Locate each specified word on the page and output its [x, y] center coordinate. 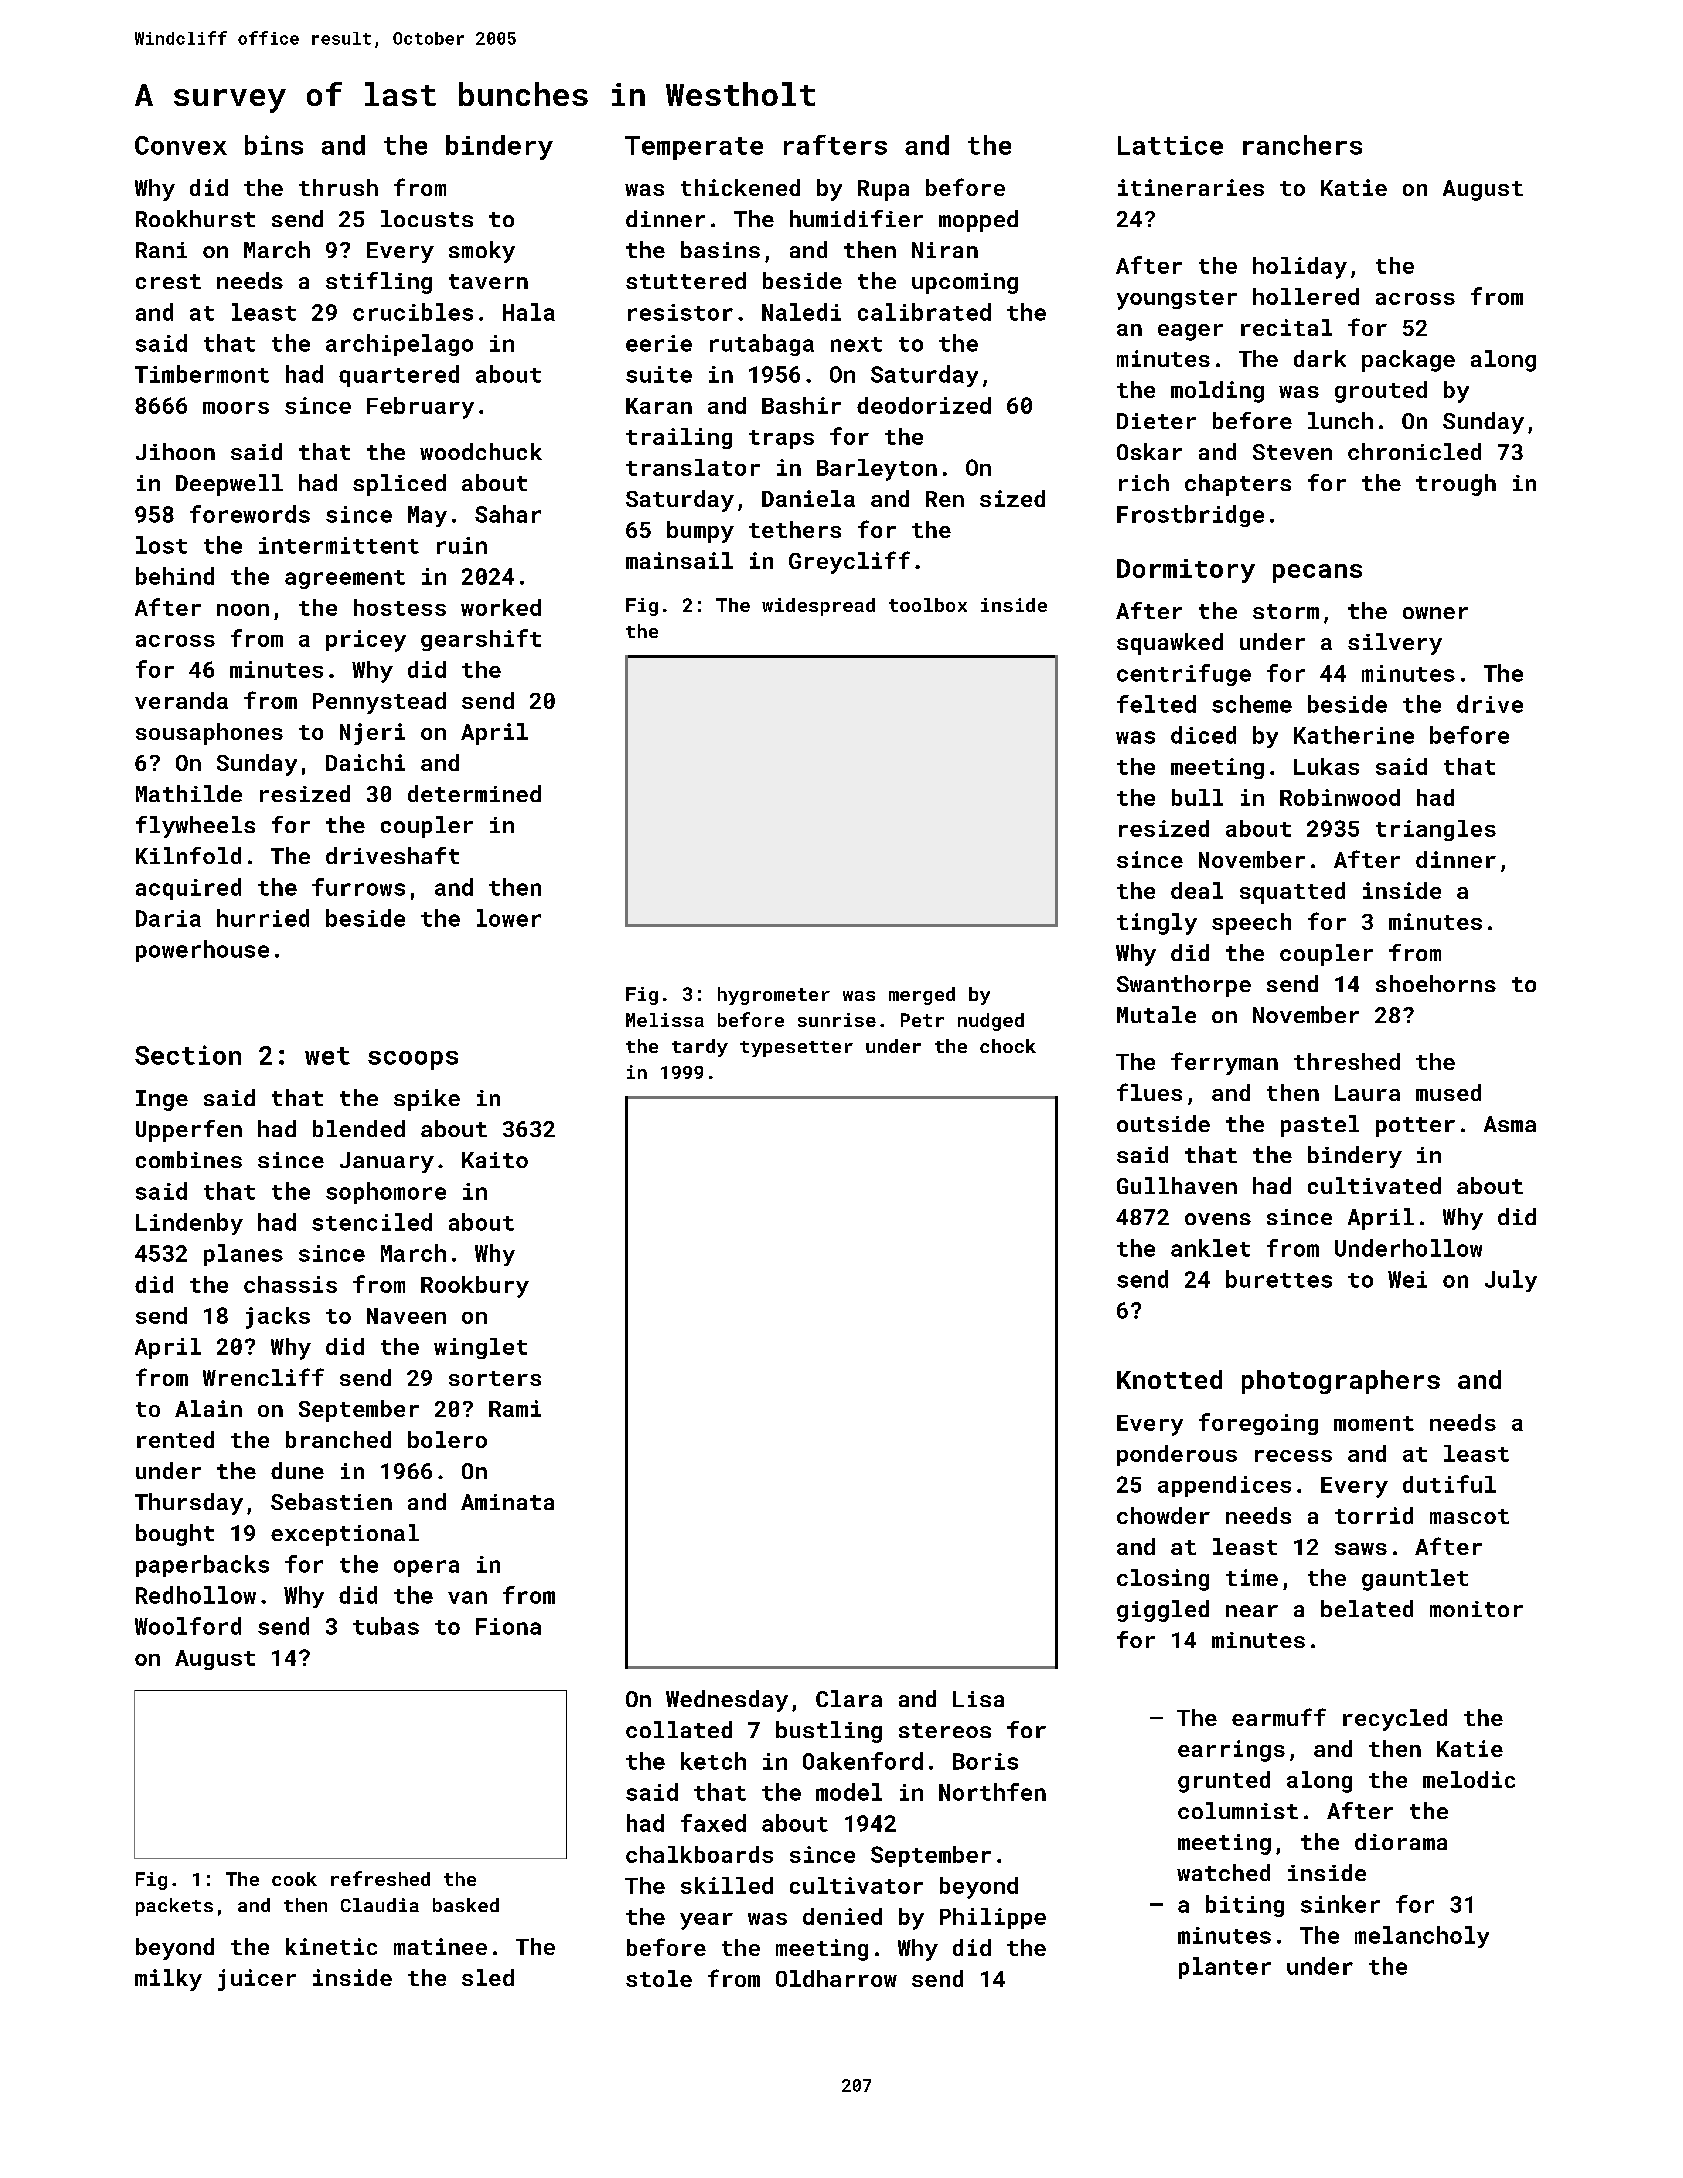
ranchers [1302, 145]
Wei [1407, 1279]
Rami [515, 1408]
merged [922, 996]
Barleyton [877, 470]
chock [1008, 1046]
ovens [1218, 1219]
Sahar [508, 514]
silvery [1395, 644]
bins [274, 145]
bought [175, 1535]
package [1408, 361]
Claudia [380, 1905]
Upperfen [189, 1131]
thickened [740, 187]
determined [474, 793]
